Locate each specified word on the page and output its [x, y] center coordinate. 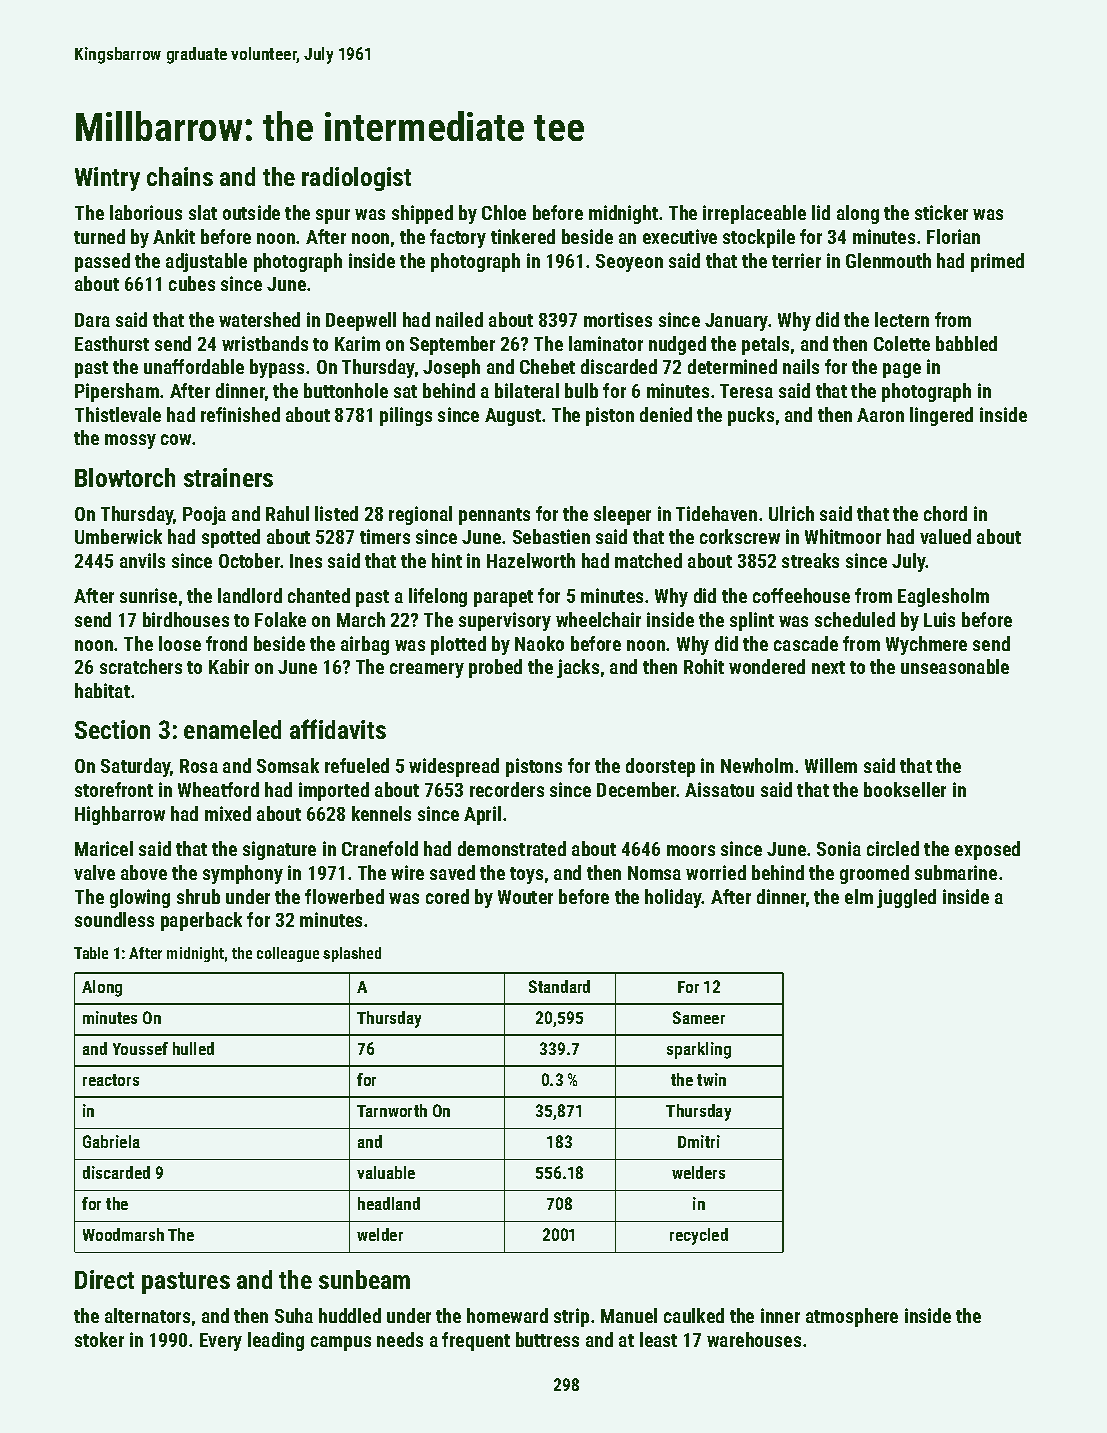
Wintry [107, 179]
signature [279, 850]
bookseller [905, 789]
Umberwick [118, 536]
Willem [831, 765]
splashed [352, 954]
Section [112, 729]
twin [711, 1079]
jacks [578, 668]
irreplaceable [754, 214]
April [482, 815]
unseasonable [955, 666]
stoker [99, 1339]
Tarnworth [392, 1110]
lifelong [438, 597]
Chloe [504, 212]
